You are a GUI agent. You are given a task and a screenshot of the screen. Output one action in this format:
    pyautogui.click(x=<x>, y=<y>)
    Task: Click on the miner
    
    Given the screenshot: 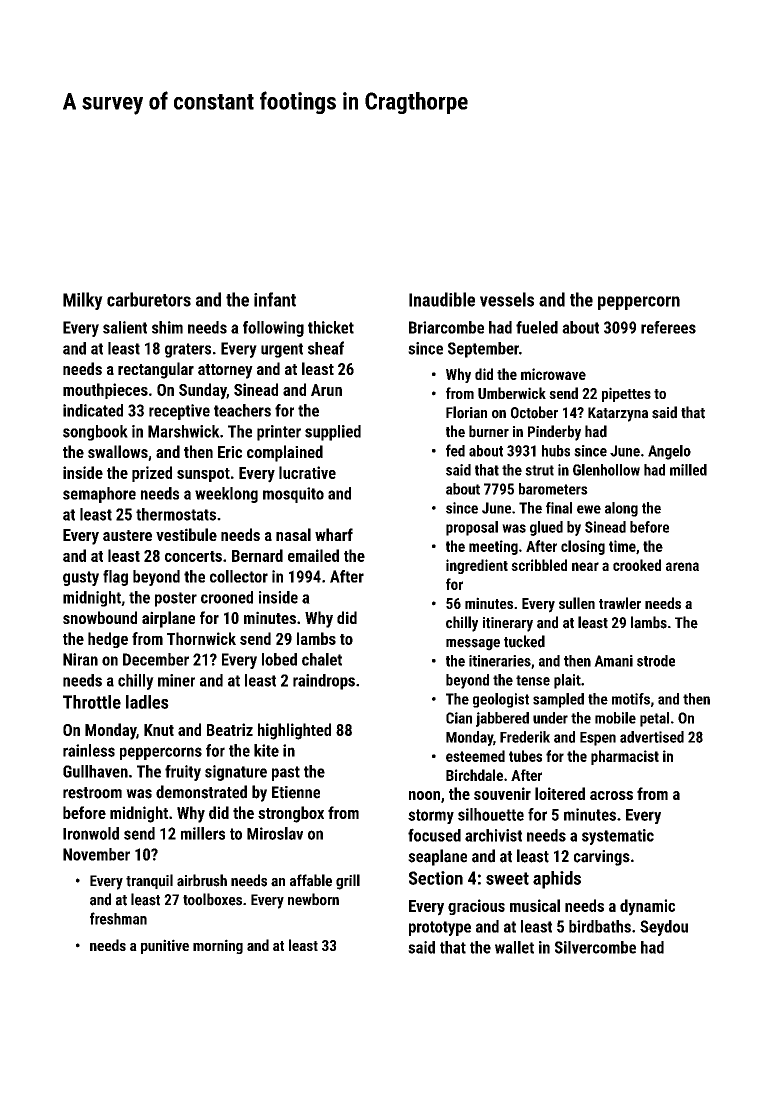 What is the action you would take?
    pyautogui.click(x=176, y=680)
